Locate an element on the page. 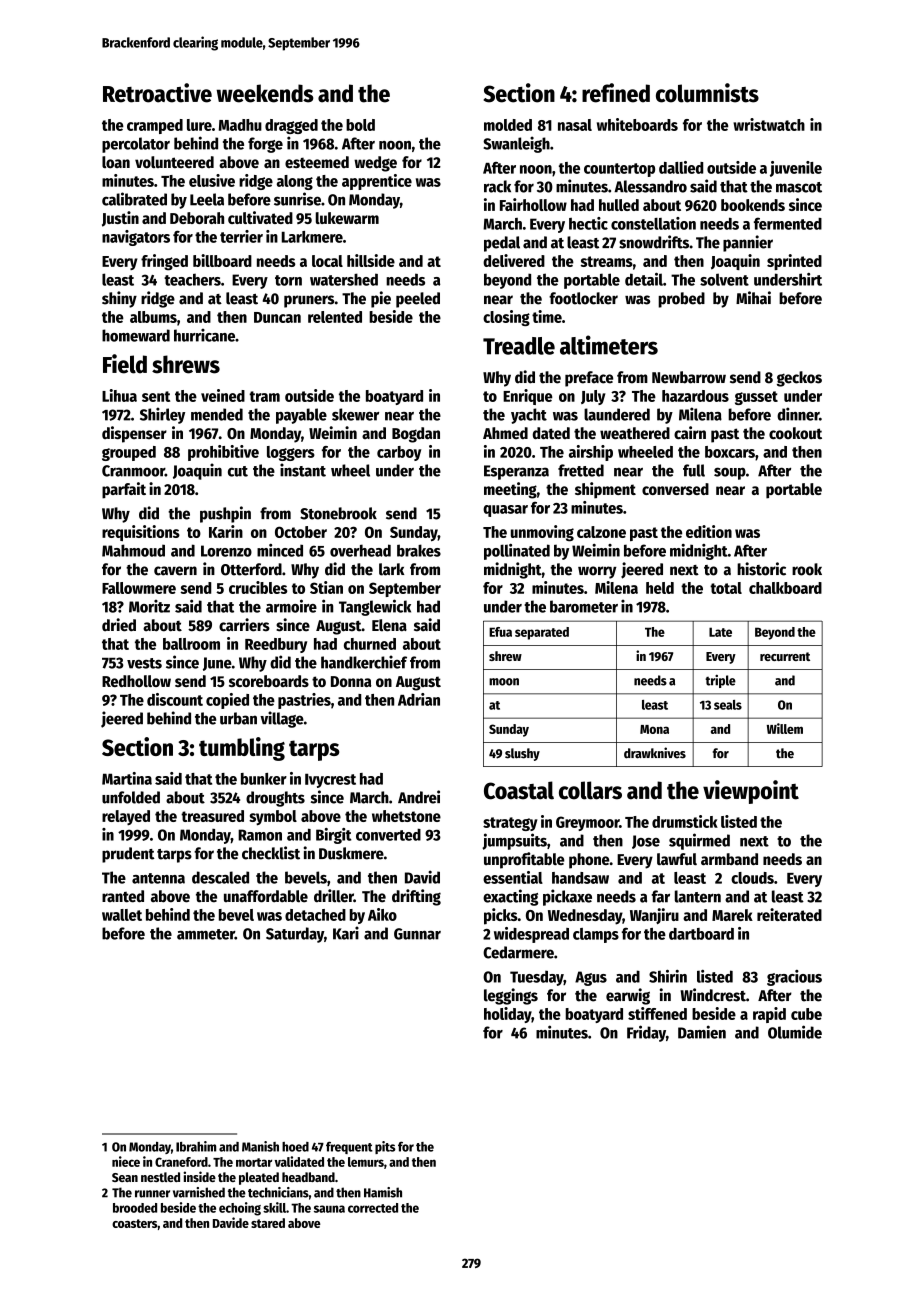 This document has height=1308, width=924. Craneford is located at coordinates (181, 1162).
